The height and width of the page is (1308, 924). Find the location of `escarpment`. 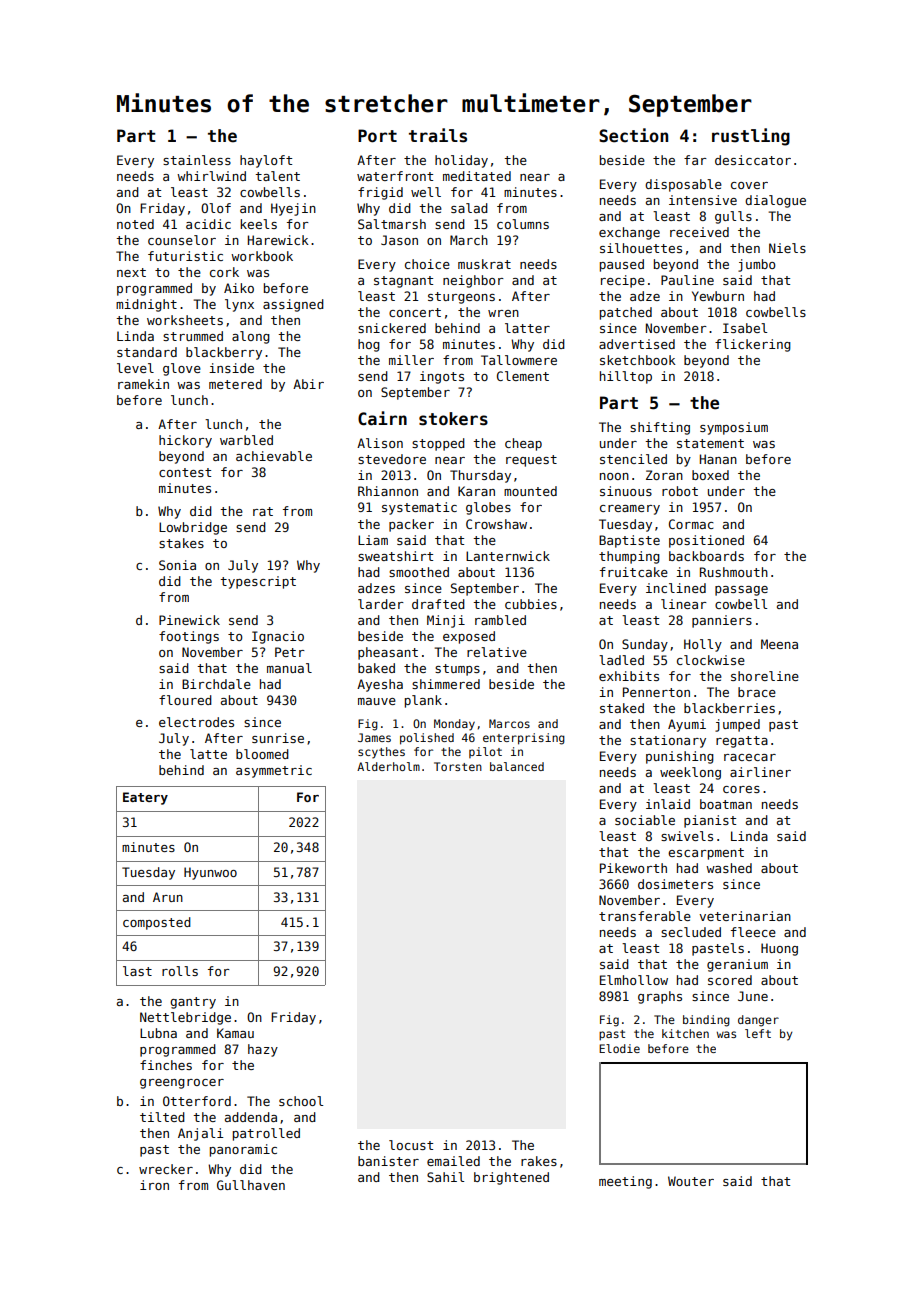

escarpment is located at coordinates (706, 854).
